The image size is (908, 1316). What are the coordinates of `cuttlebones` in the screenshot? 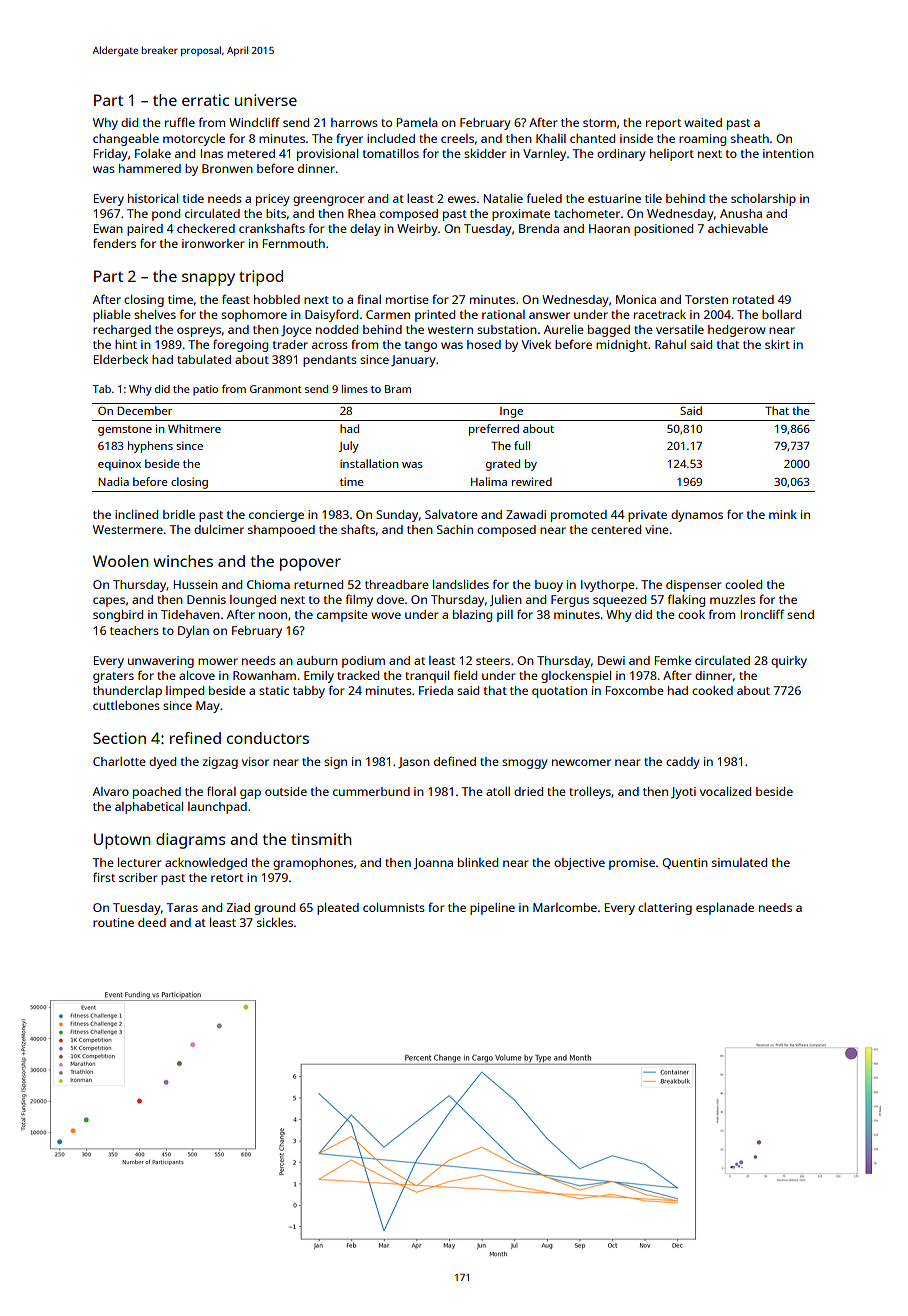 It's located at (126, 705).
